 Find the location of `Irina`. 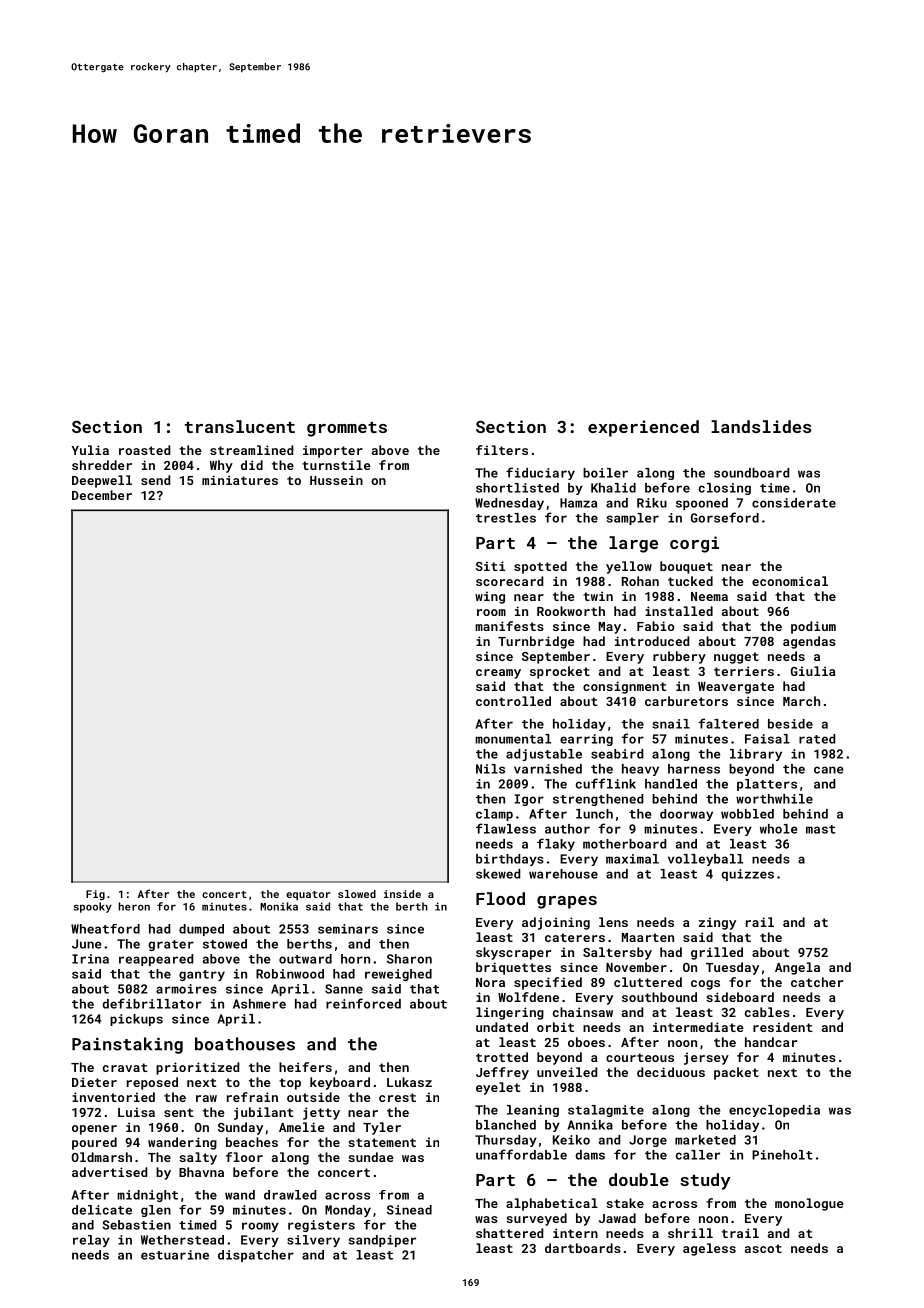

Irina is located at coordinates (90, 959).
